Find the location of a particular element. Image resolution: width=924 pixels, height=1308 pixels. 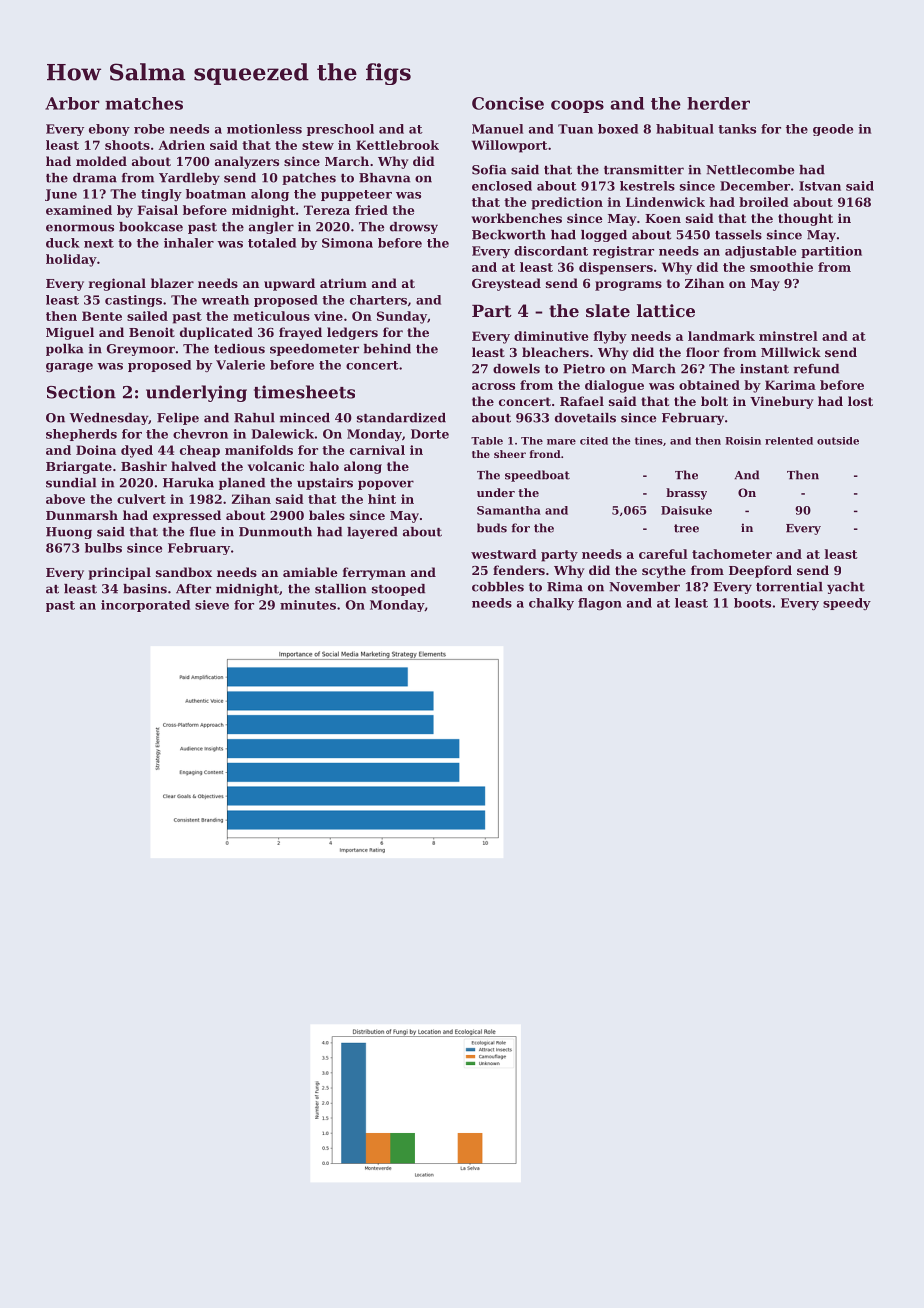

molded is located at coordinates (101, 161).
